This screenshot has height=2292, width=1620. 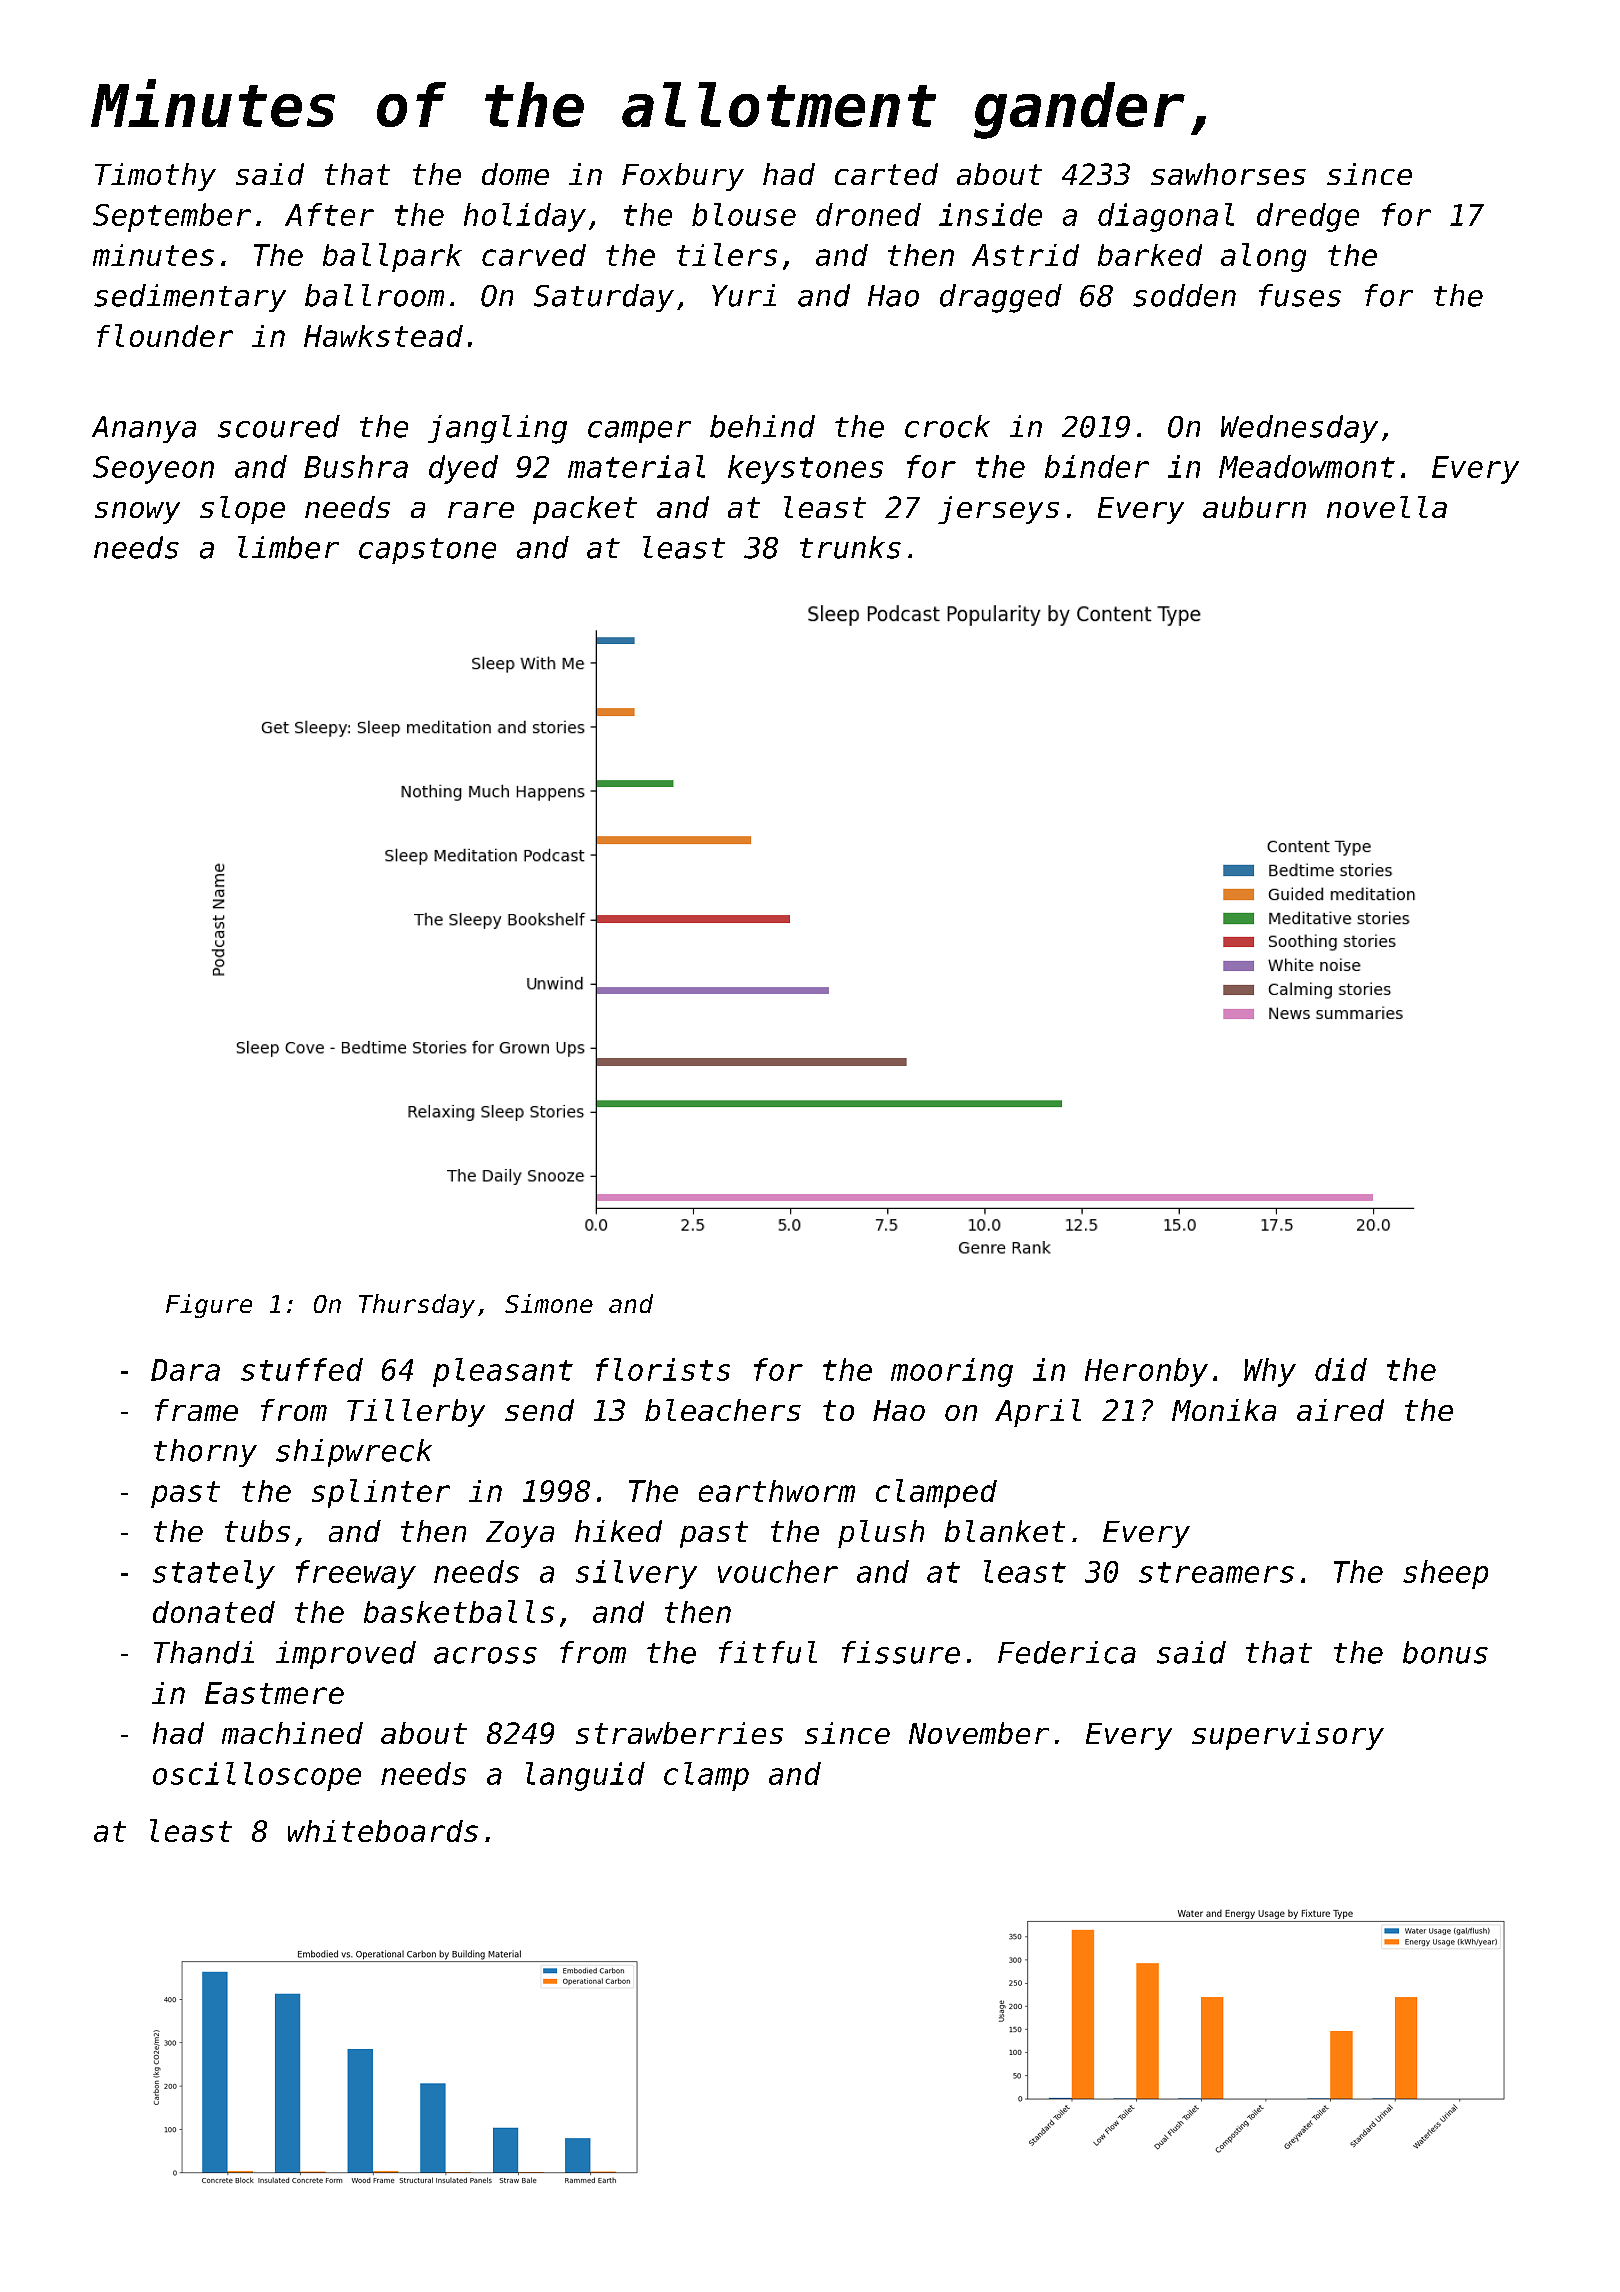 I want to click on languid, so click(x=585, y=1776).
